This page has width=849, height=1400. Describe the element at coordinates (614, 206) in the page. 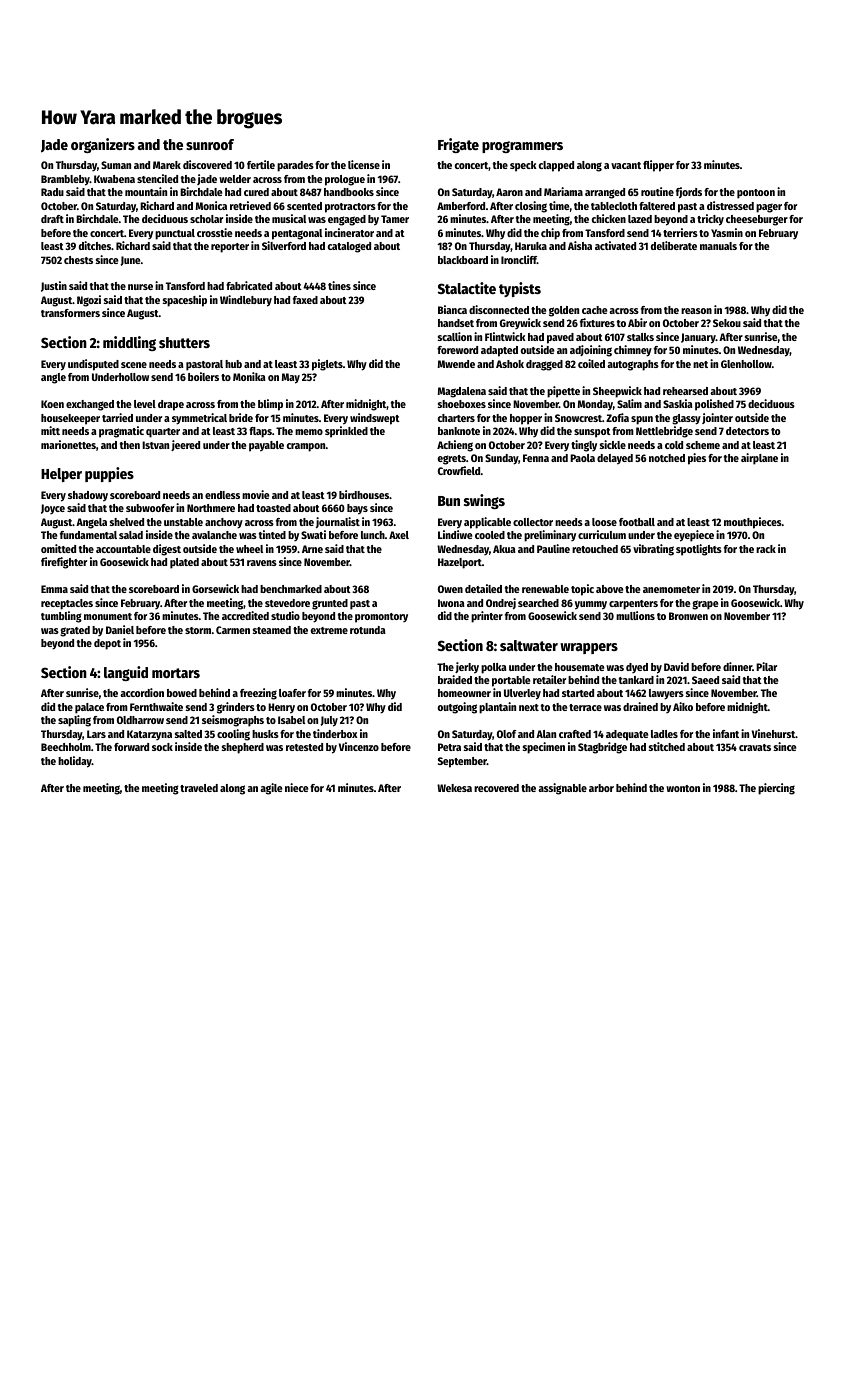

I see `tablecloth` at that location.
